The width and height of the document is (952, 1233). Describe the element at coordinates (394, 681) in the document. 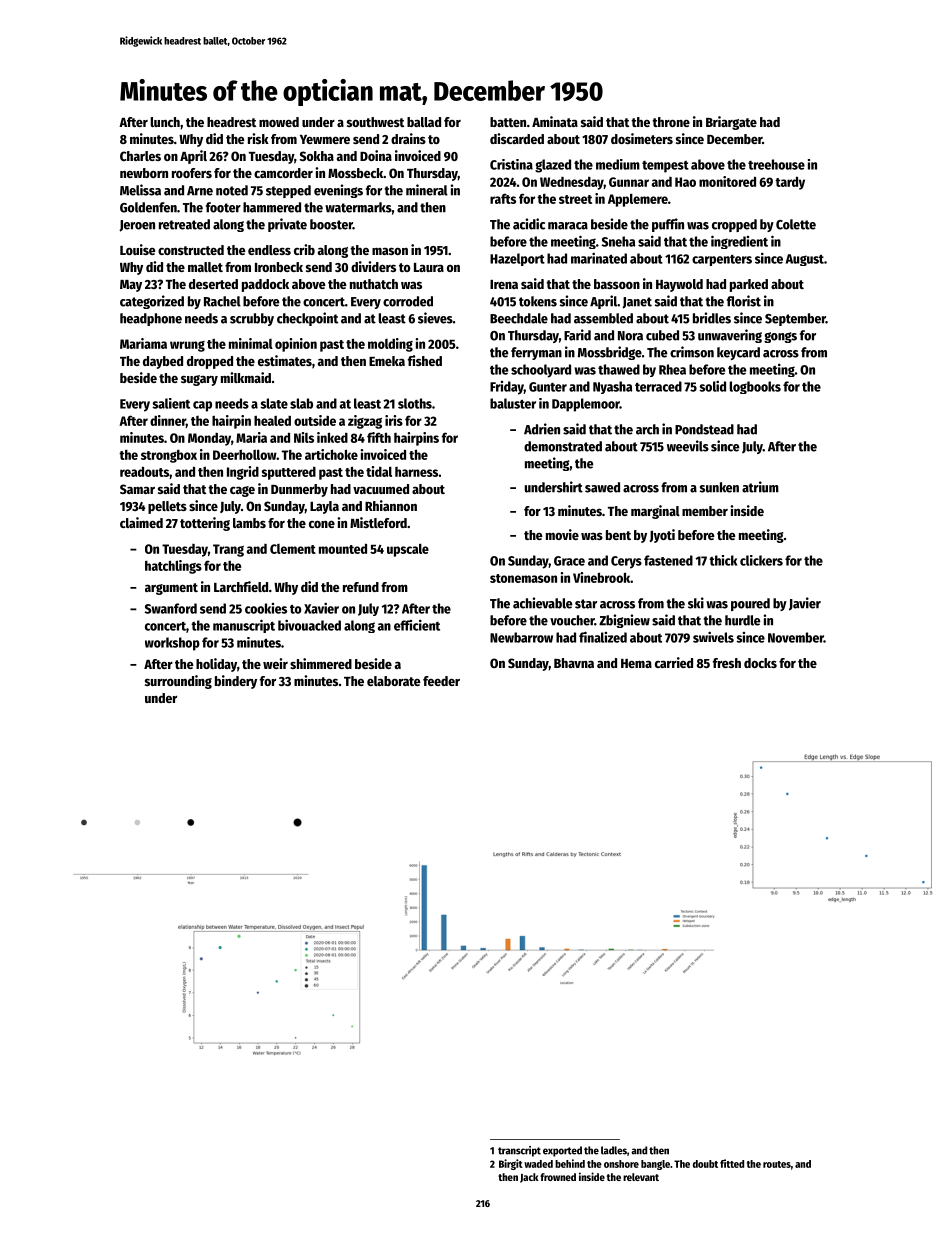

I see `elaborate` at that location.
